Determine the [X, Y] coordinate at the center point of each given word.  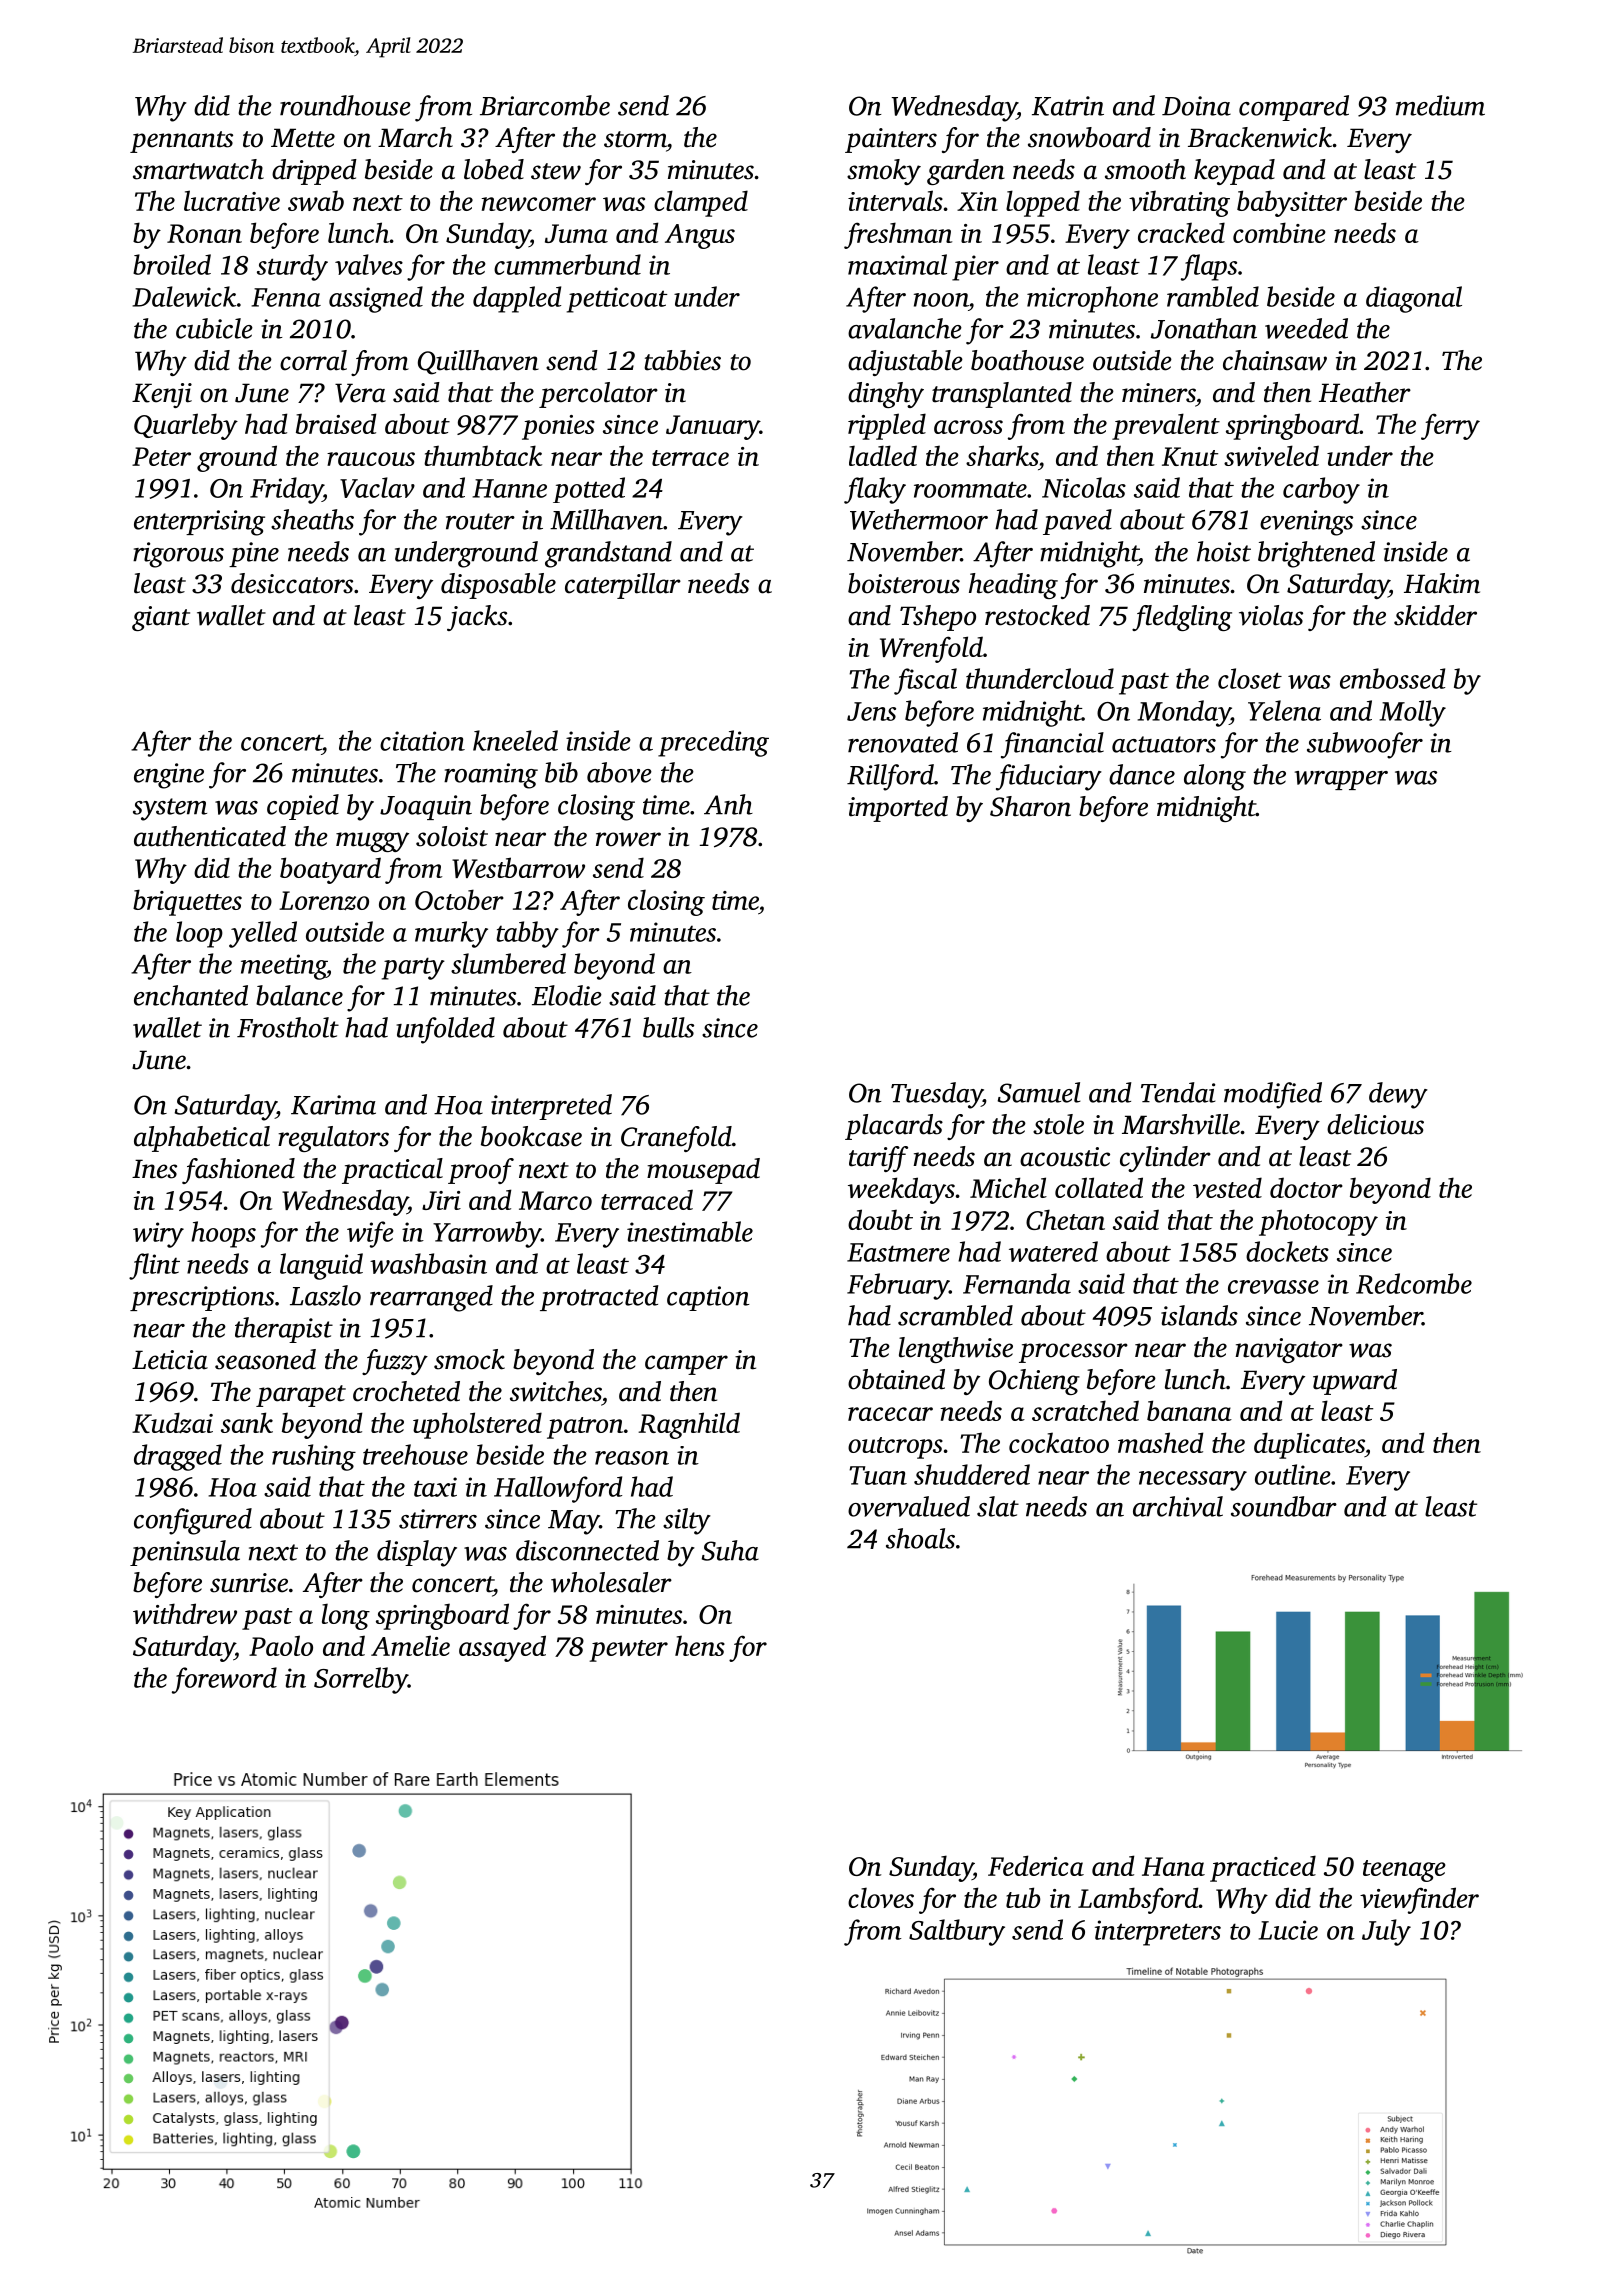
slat [998, 1506]
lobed [494, 169]
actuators [1164, 744]
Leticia [170, 1360]
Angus [700, 236]
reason [632, 1458]
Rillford [890, 777]
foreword [224, 1680]
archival [1178, 1506]
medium [1440, 105]
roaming [491, 776]
